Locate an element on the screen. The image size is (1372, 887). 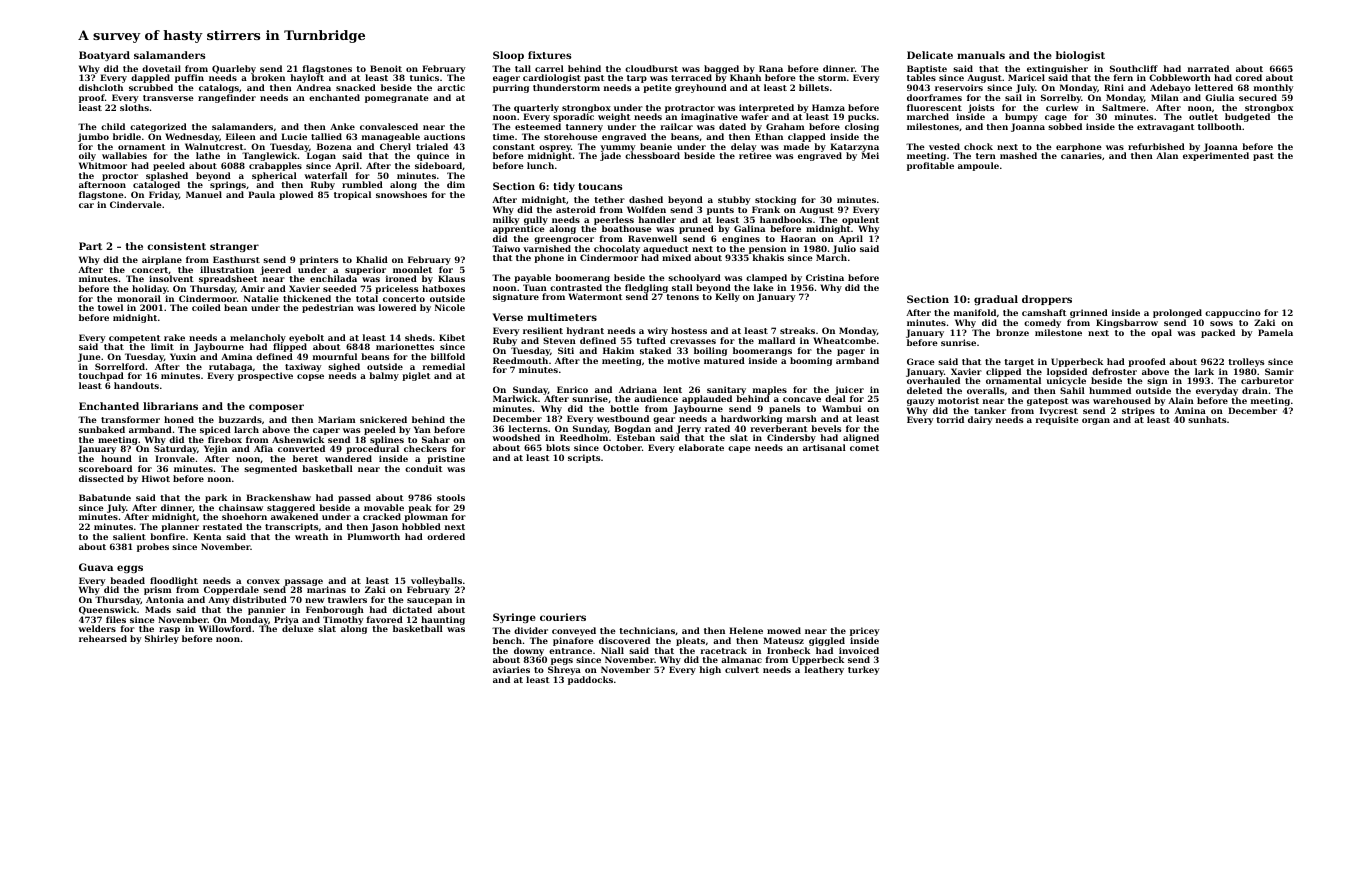
conduit is located at coordinates (424, 468).
